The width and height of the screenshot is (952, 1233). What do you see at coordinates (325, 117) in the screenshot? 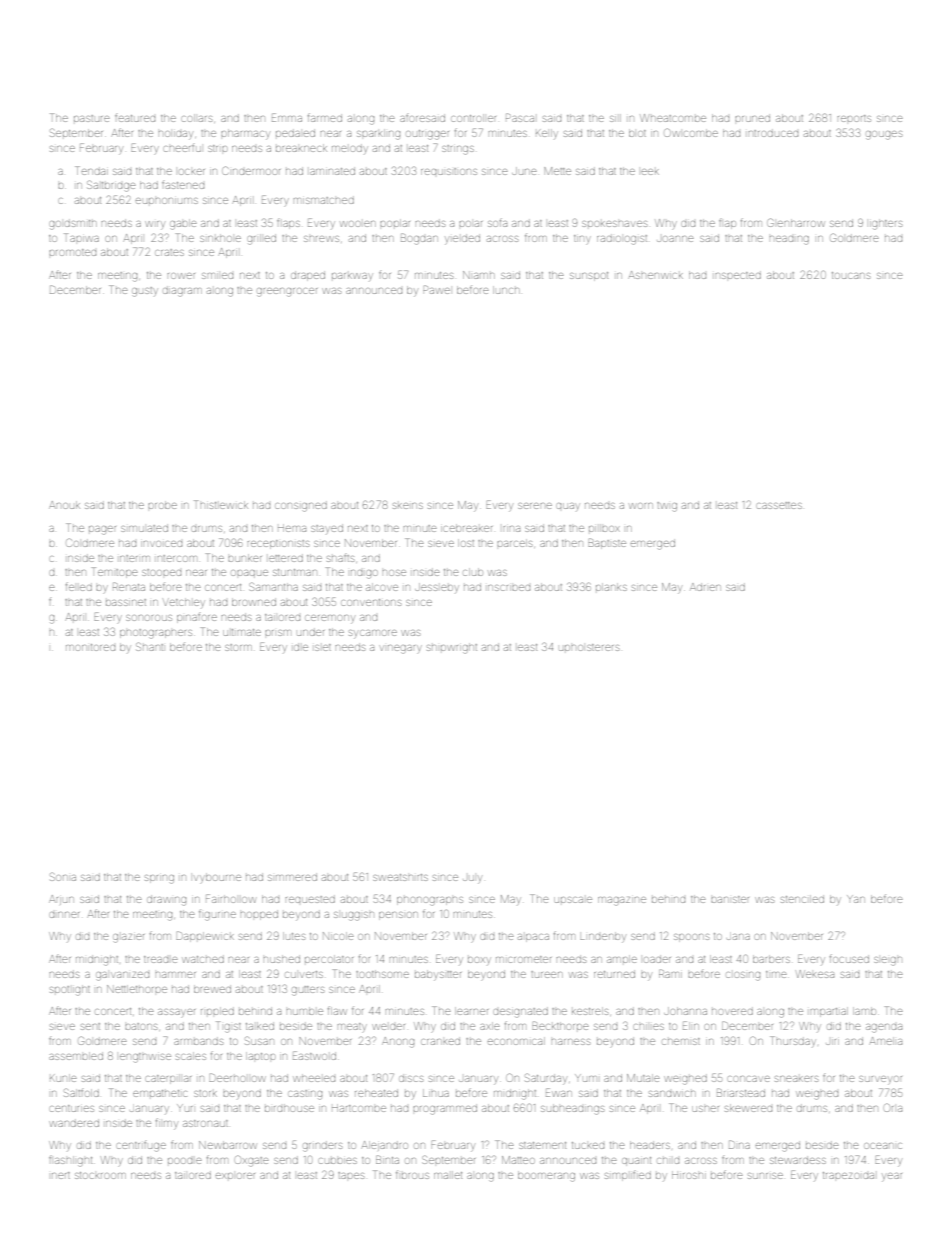
I see `farmed` at bounding box center [325, 117].
